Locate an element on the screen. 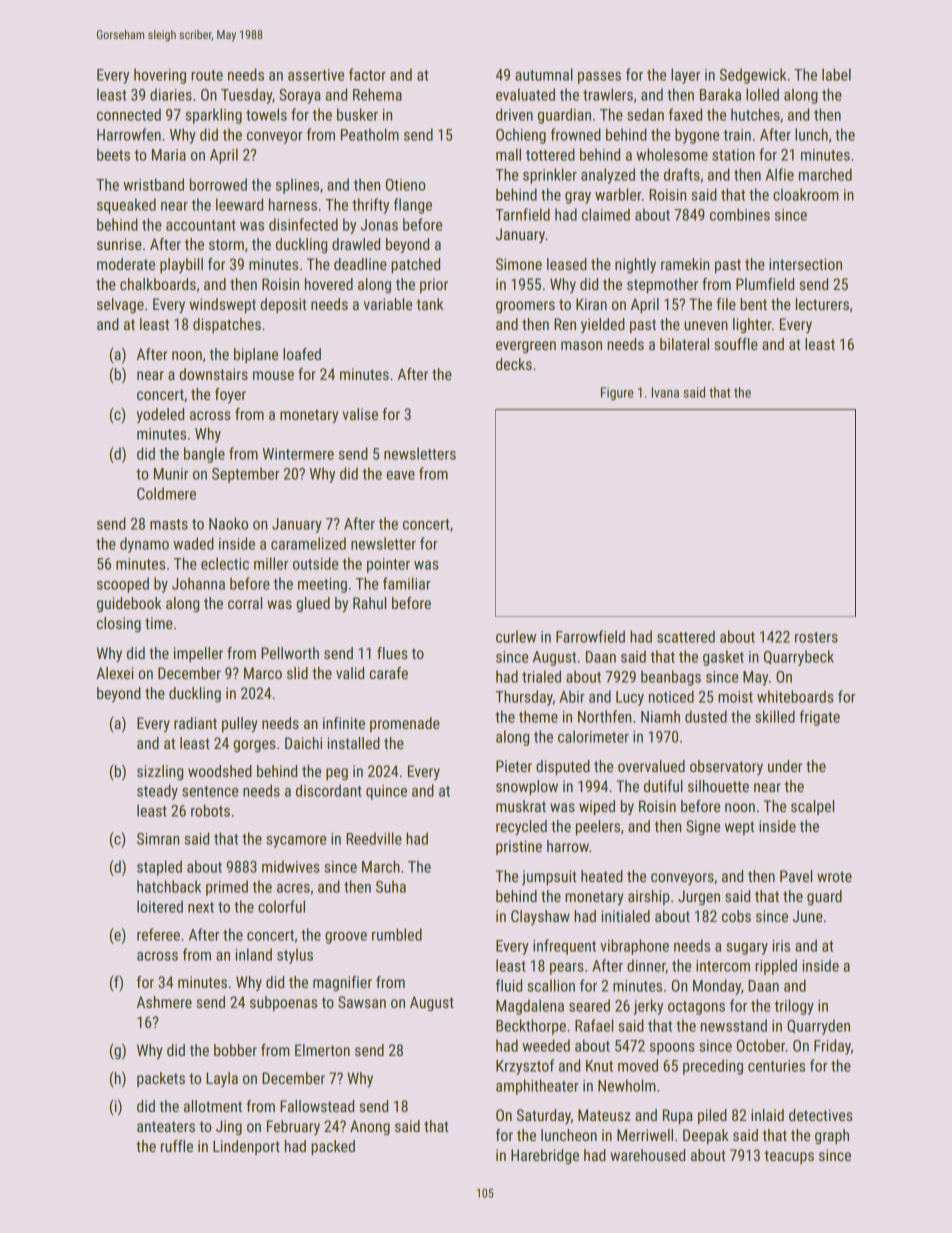 The image size is (952, 1233). dispatches is located at coordinates (227, 325).
